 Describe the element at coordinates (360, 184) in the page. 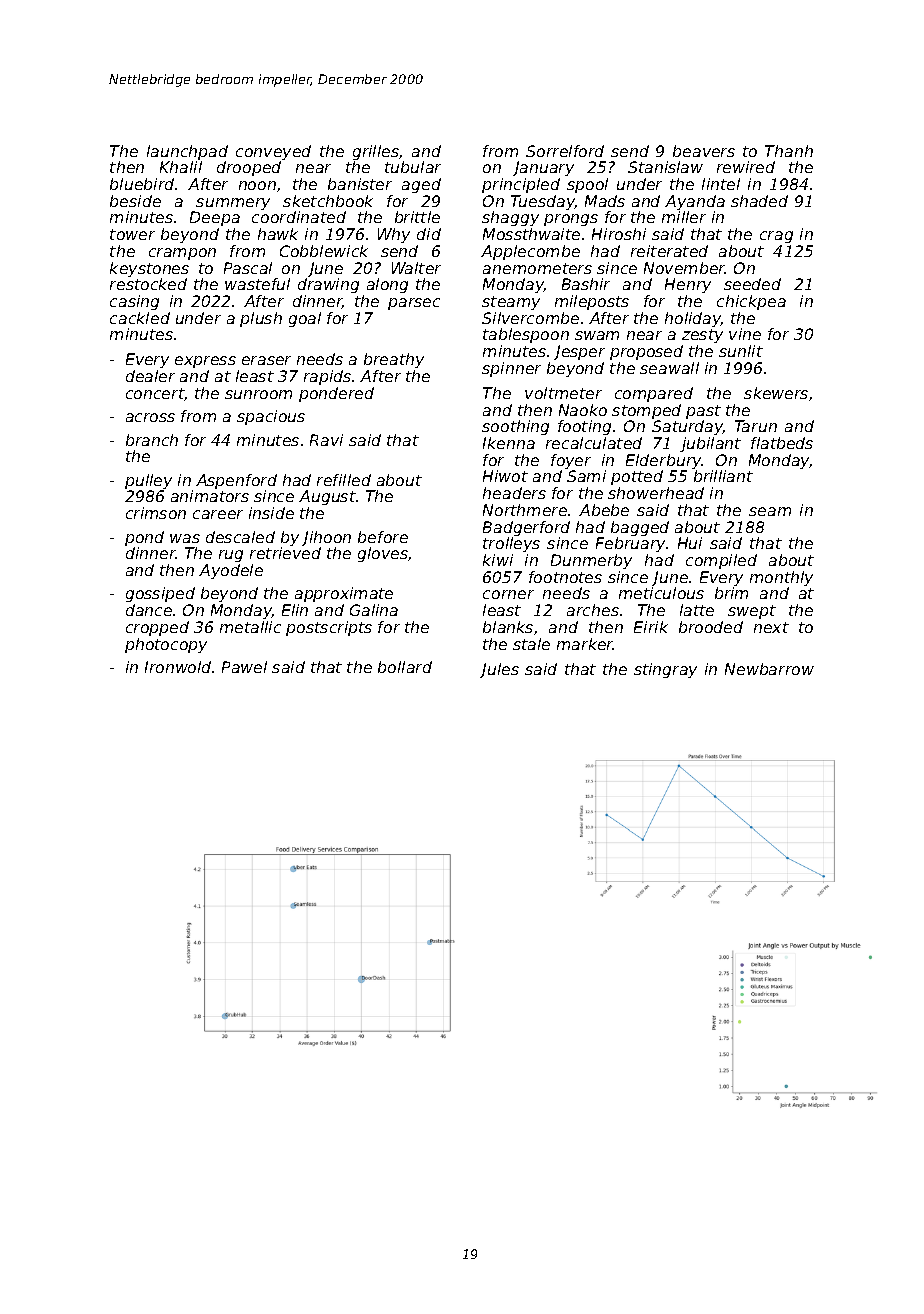

I see `banister` at that location.
